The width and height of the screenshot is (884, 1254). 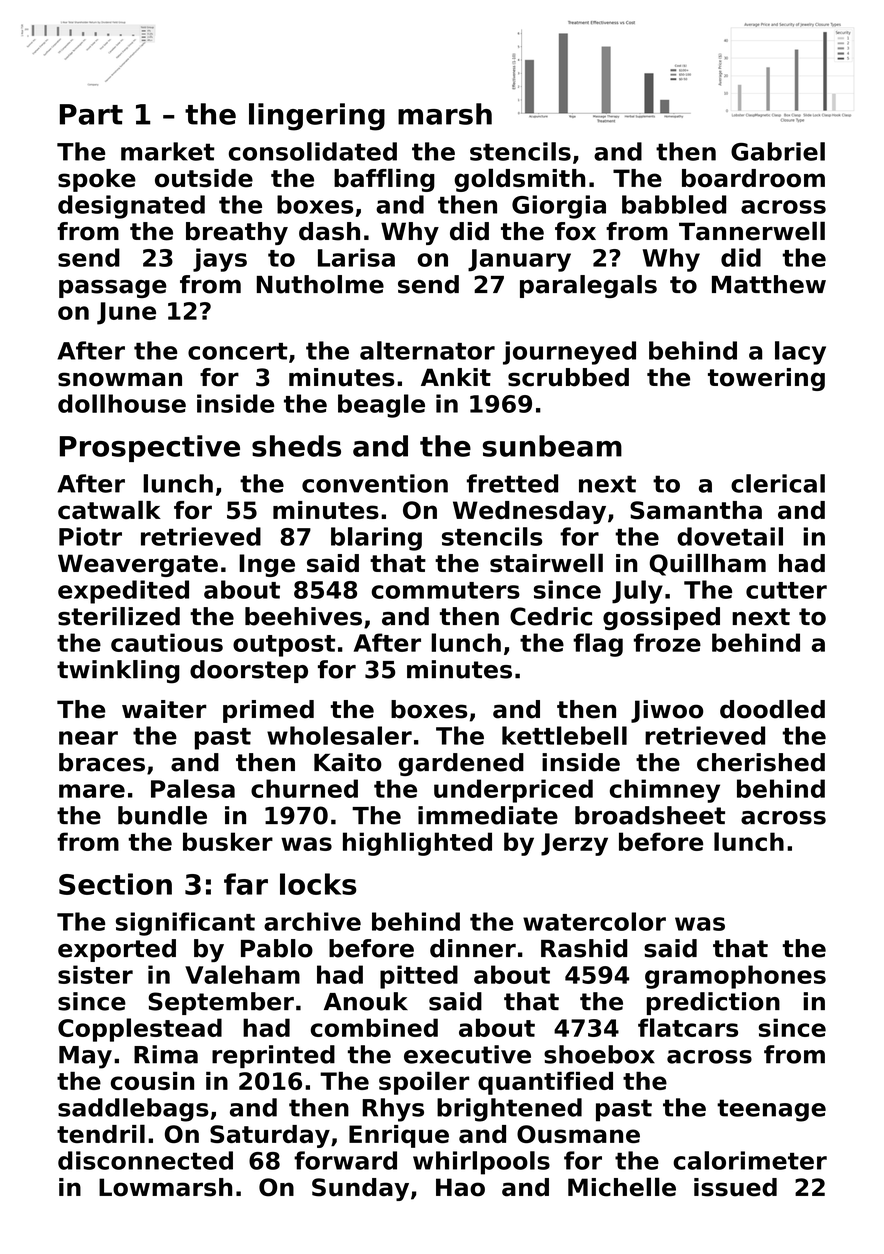 What do you see at coordinates (519, 180) in the screenshot?
I see `goldsmith` at bounding box center [519, 180].
